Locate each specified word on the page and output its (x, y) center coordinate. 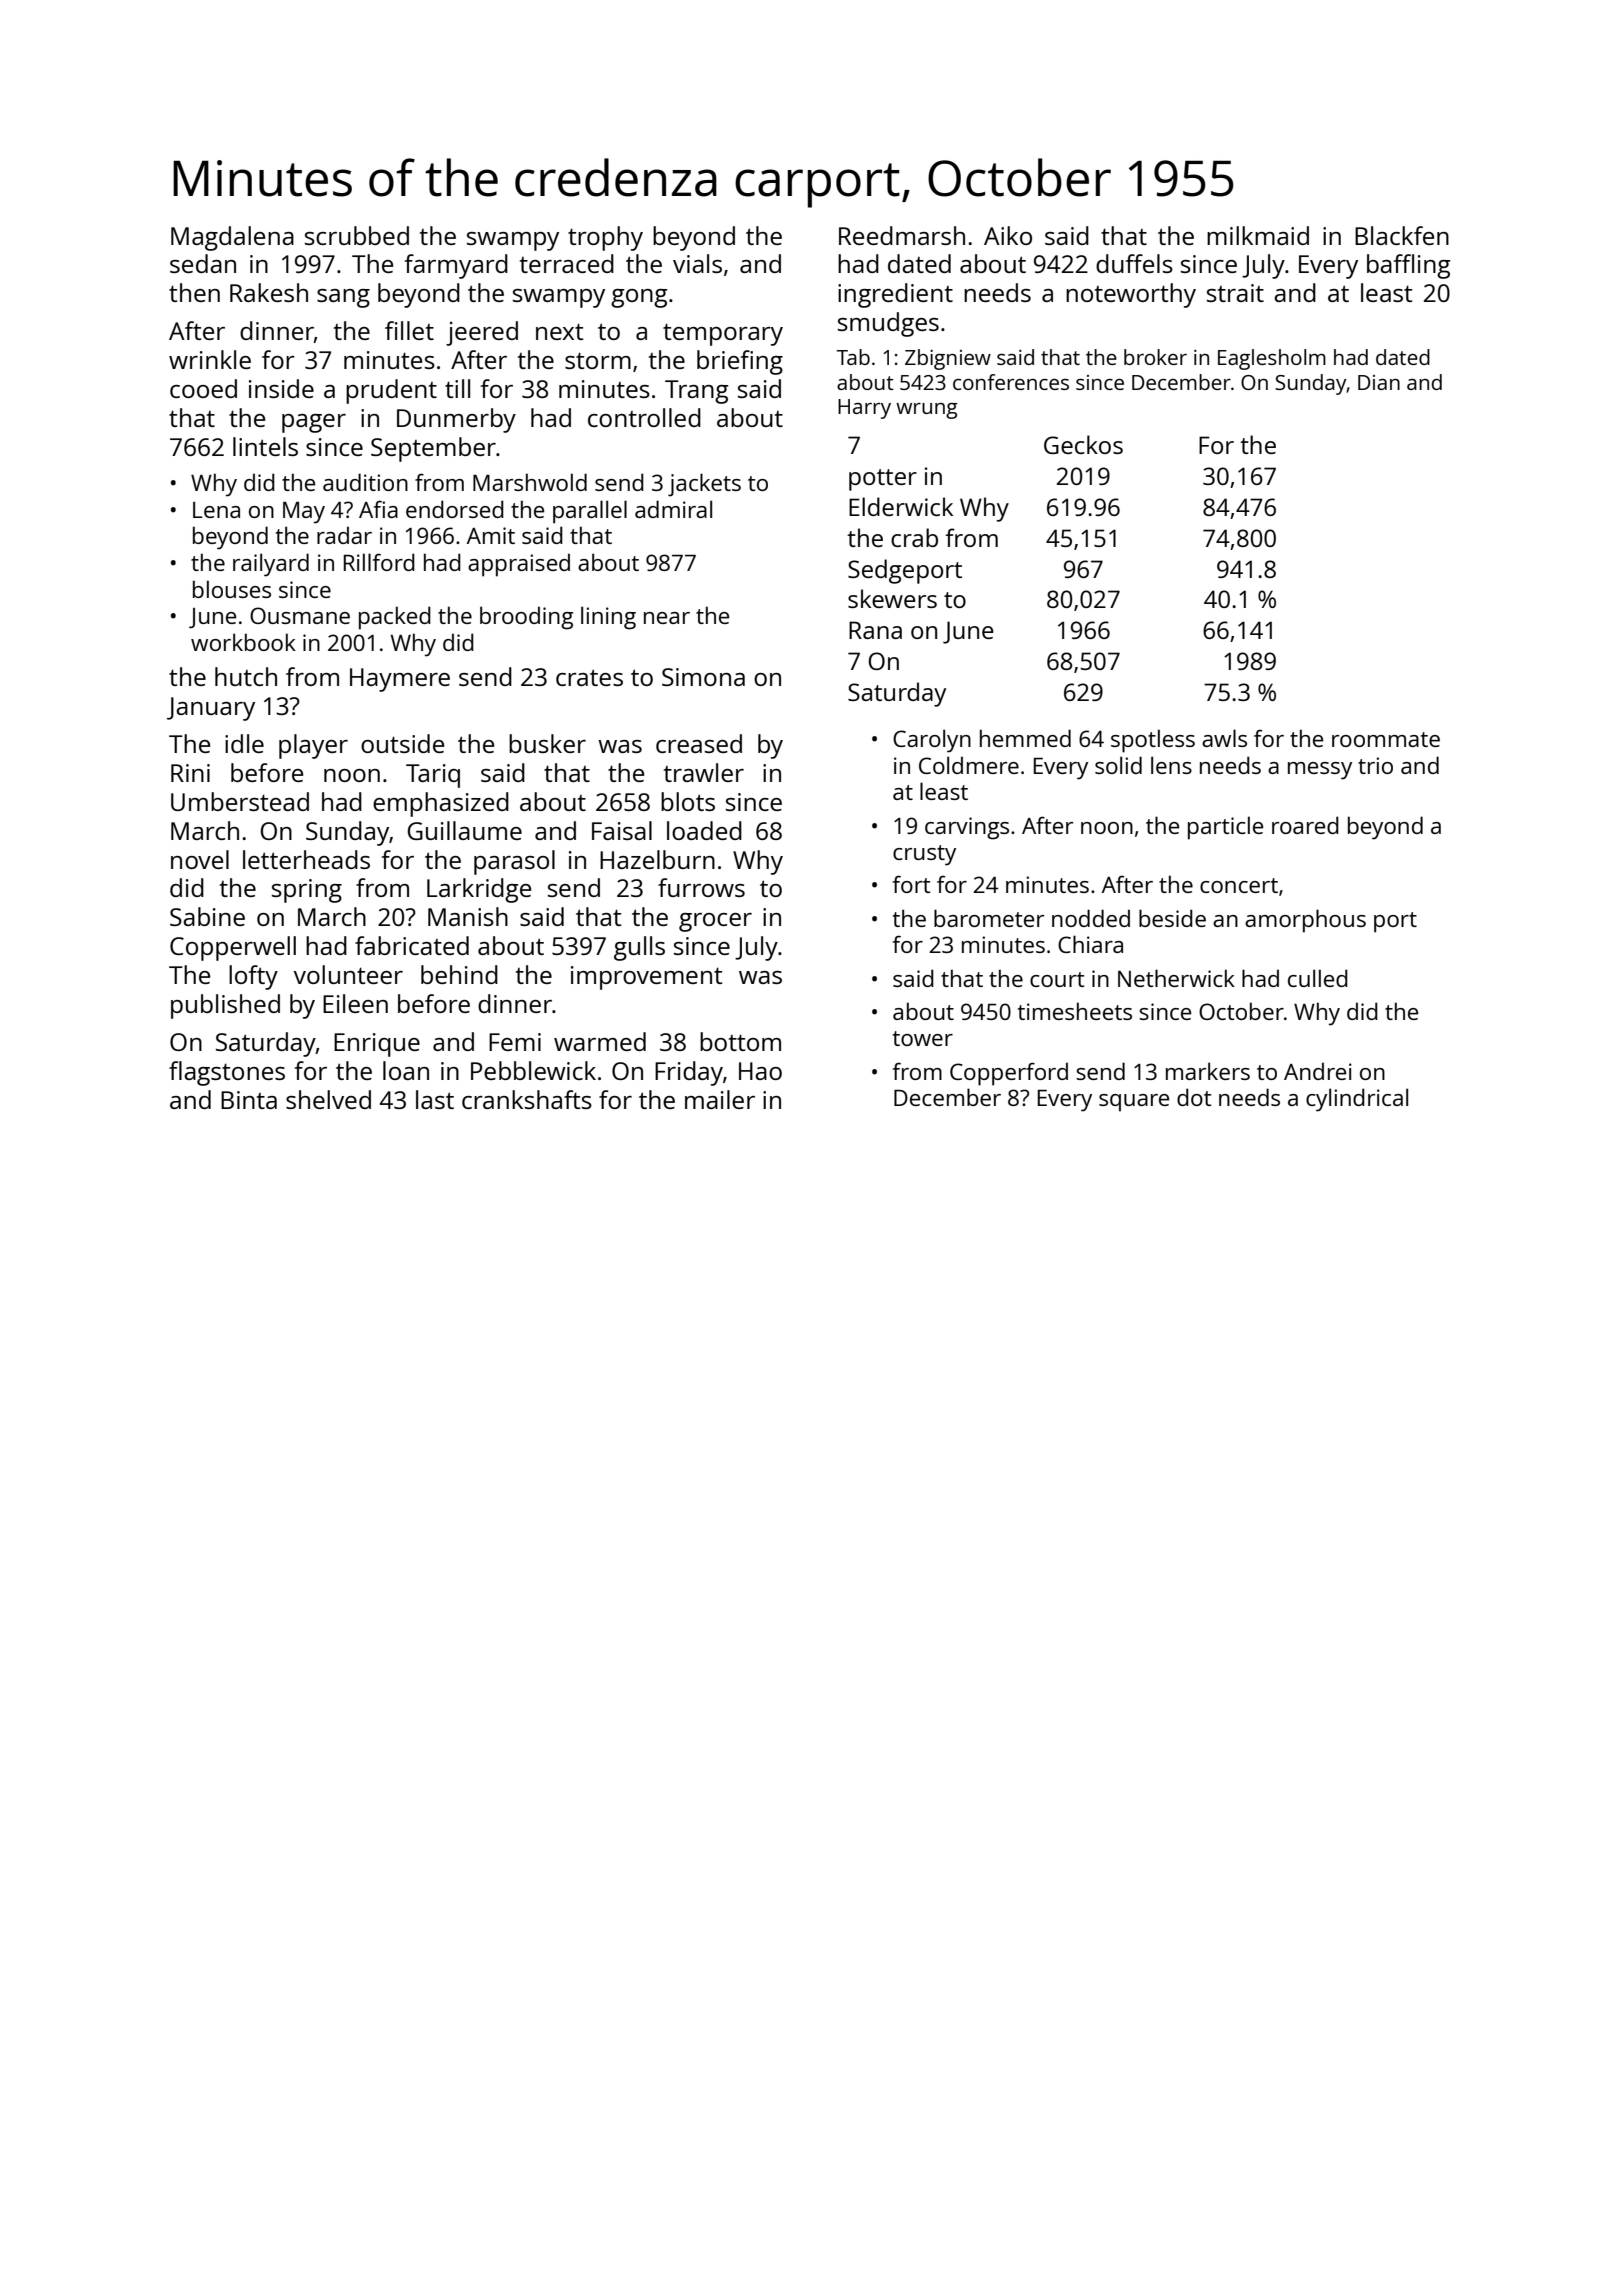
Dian (1379, 382)
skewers (892, 598)
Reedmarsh (902, 235)
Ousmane (300, 615)
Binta (249, 1100)
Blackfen (1402, 235)
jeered (482, 333)
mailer (720, 1099)
